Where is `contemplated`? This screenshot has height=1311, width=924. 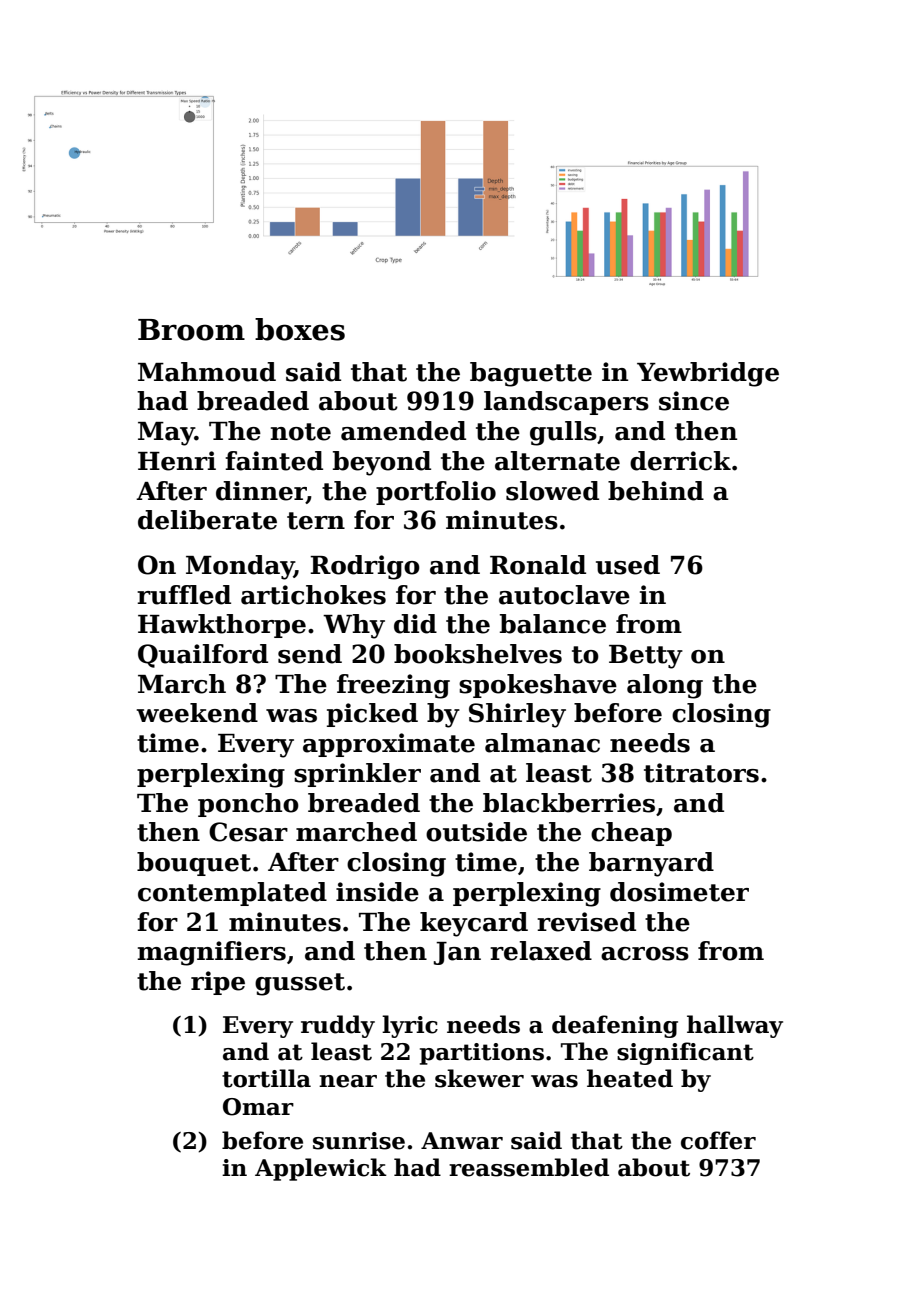 contemplated is located at coordinates (232, 894).
